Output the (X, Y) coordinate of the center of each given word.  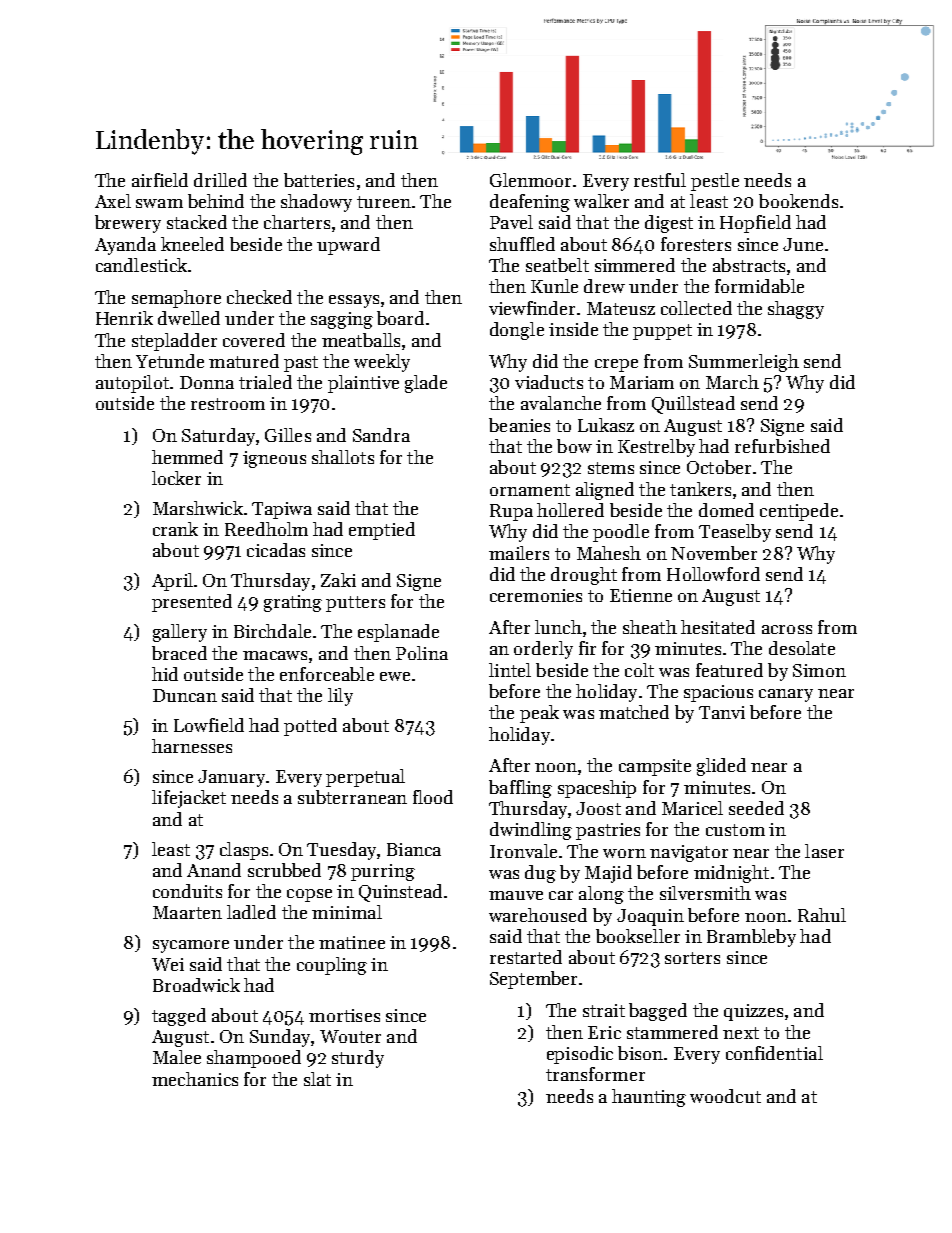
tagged (179, 1017)
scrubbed (284, 870)
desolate (802, 648)
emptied (382, 531)
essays (354, 301)
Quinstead (400, 893)
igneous (274, 459)
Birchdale (272, 631)
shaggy (796, 310)
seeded (756, 808)
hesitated (718, 627)
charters (297, 222)
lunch (558, 627)
